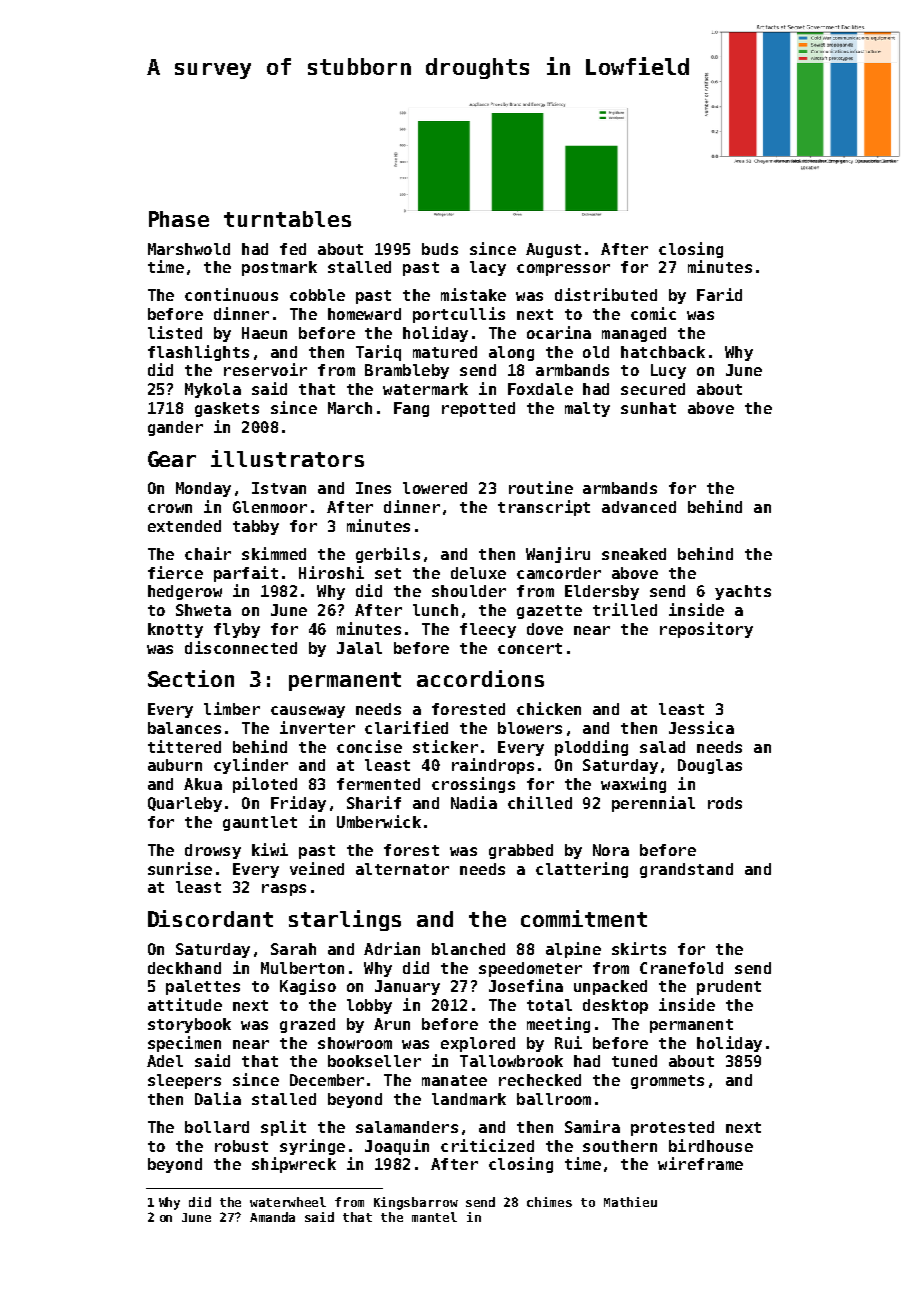 This screenshot has height=1314, width=924. Describe the element at coordinates (474, 802) in the screenshot. I see `Nadia` at that location.
